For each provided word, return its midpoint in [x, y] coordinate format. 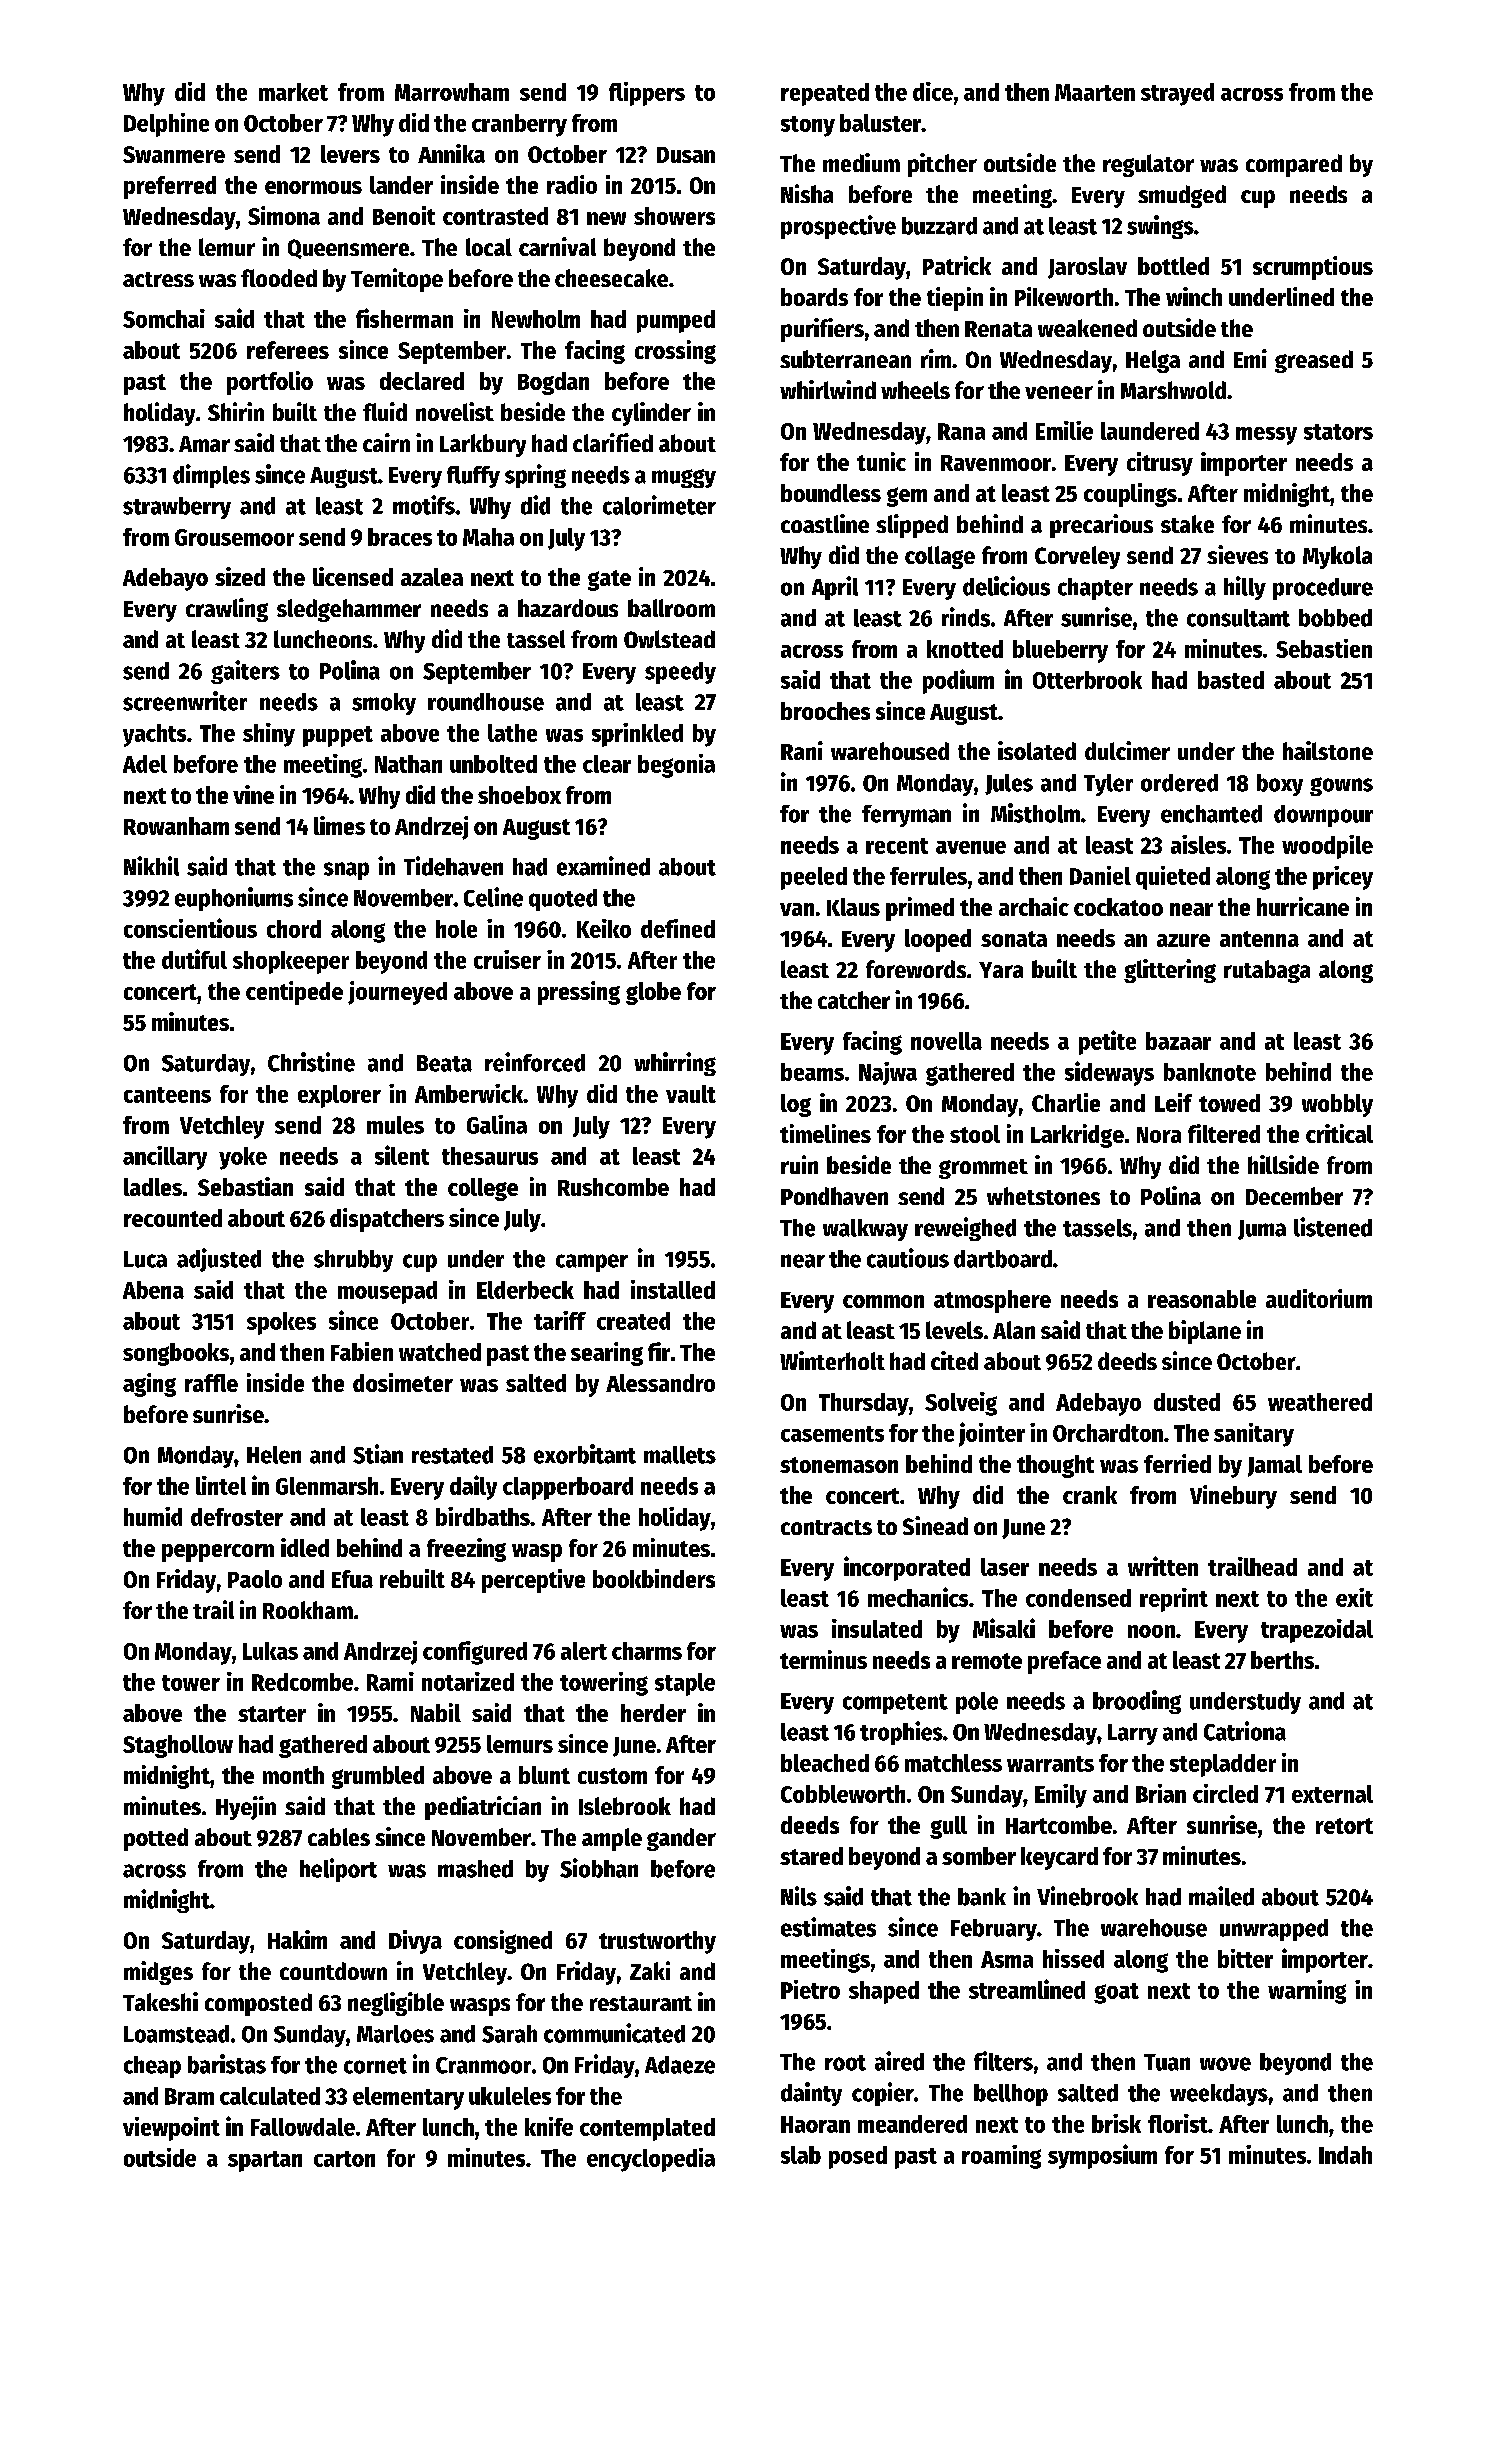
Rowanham [176, 826]
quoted [563, 900]
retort [1344, 1826]
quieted [1173, 878]
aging [149, 1385]
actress [158, 279]
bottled [1173, 266]
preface [1064, 1662]
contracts [826, 1527]
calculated [270, 2096]
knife [549, 2126]
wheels [915, 390]
